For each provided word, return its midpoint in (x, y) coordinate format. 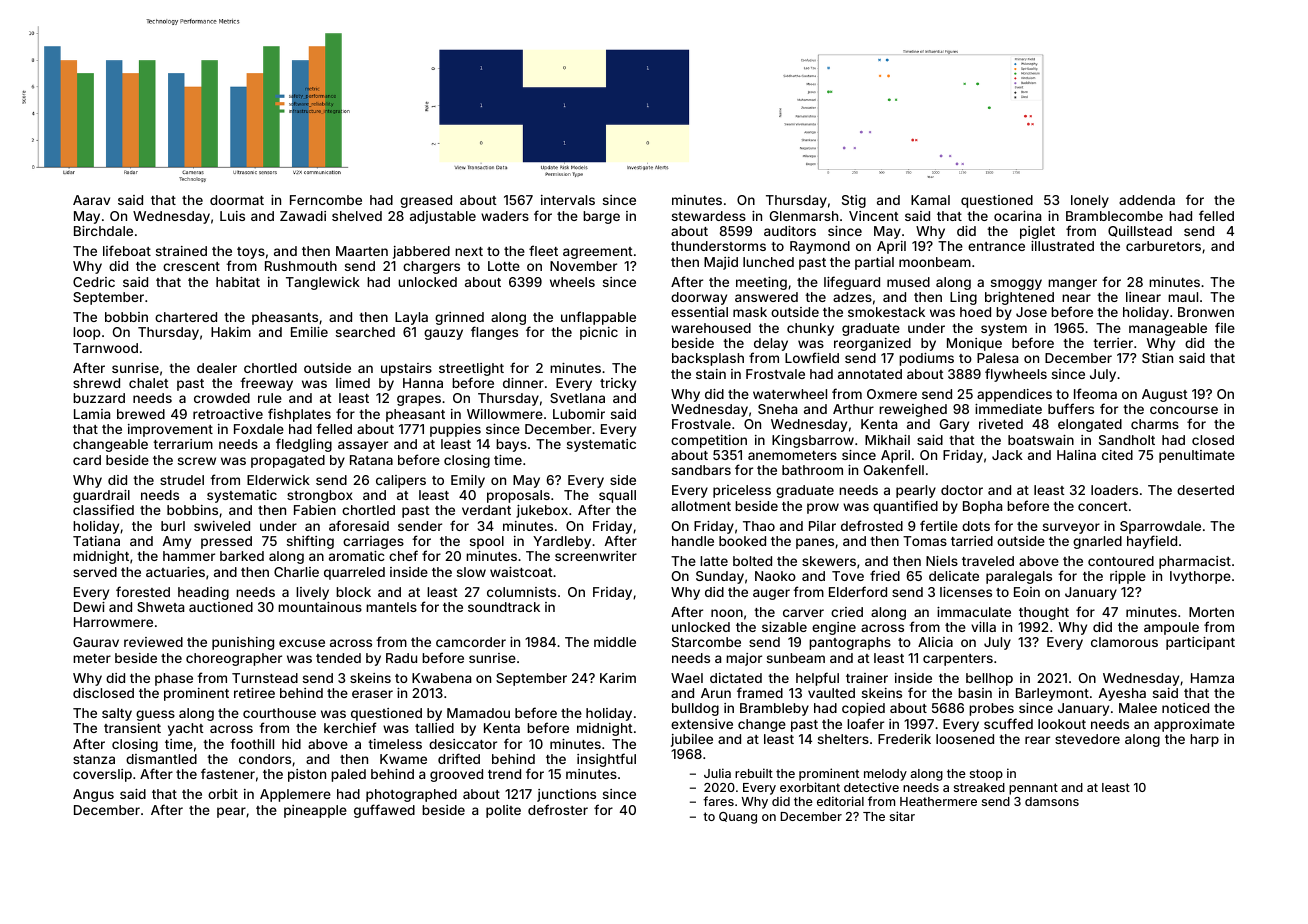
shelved (357, 216)
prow (823, 508)
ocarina (1017, 216)
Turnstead (265, 678)
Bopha (982, 507)
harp (1204, 740)
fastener (228, 773)
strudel (182, 480)
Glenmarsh (804, 216)
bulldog (695, 709)
